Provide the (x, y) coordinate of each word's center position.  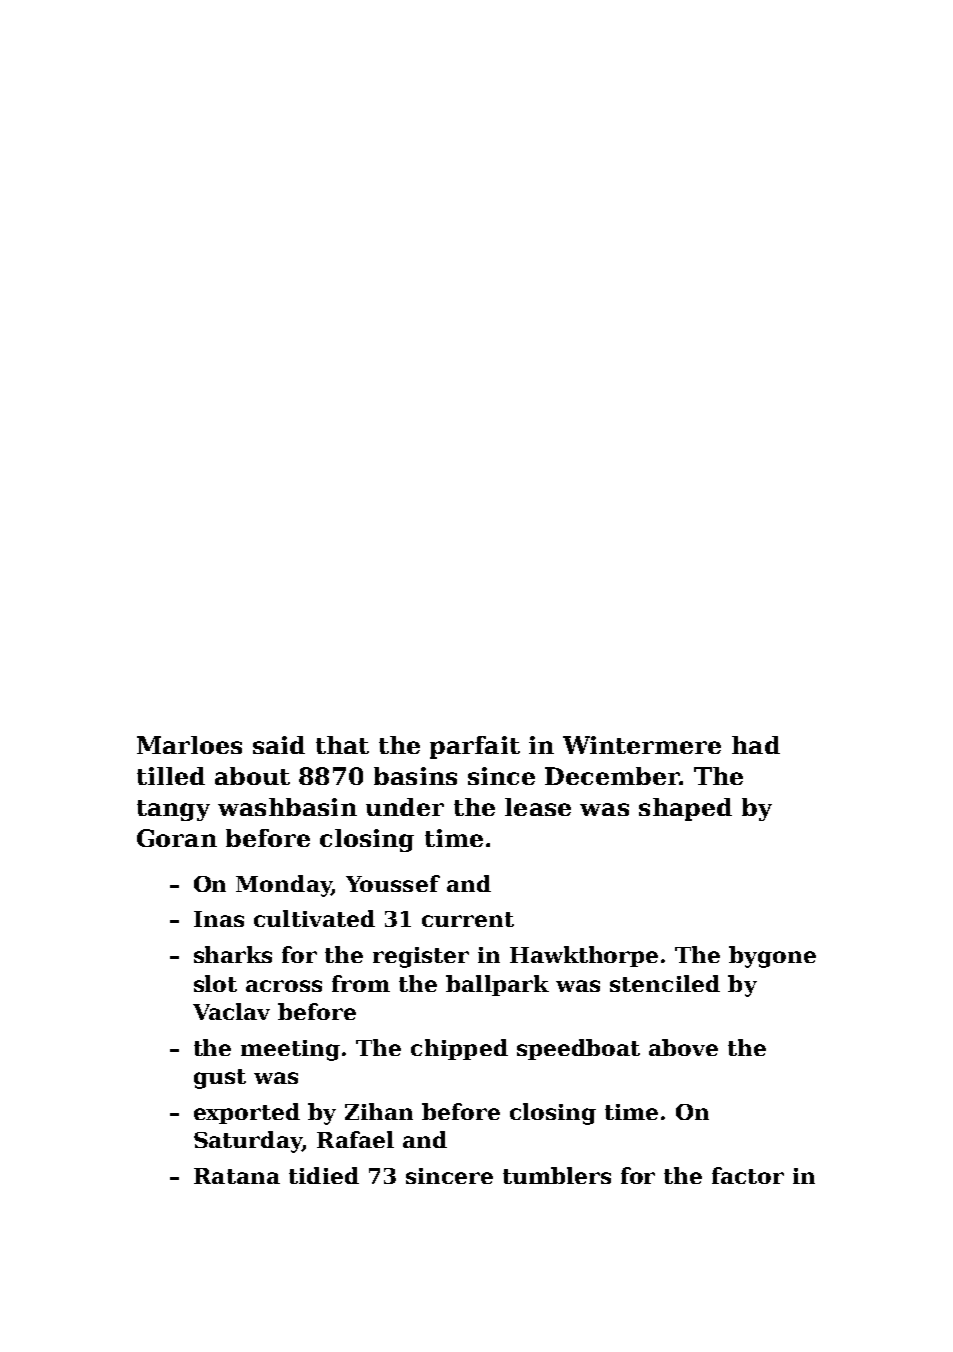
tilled (171, 776)
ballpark (497, 985)
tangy (173, 810)
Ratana (237, 1176)
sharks (233, 954)
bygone (772, 957)
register (421, 957)
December (612, 776)
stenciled (665, 983)
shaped (685, 809)
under (405, 807)
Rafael (355, 1139)
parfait (475, 747)
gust (220, 1079)
